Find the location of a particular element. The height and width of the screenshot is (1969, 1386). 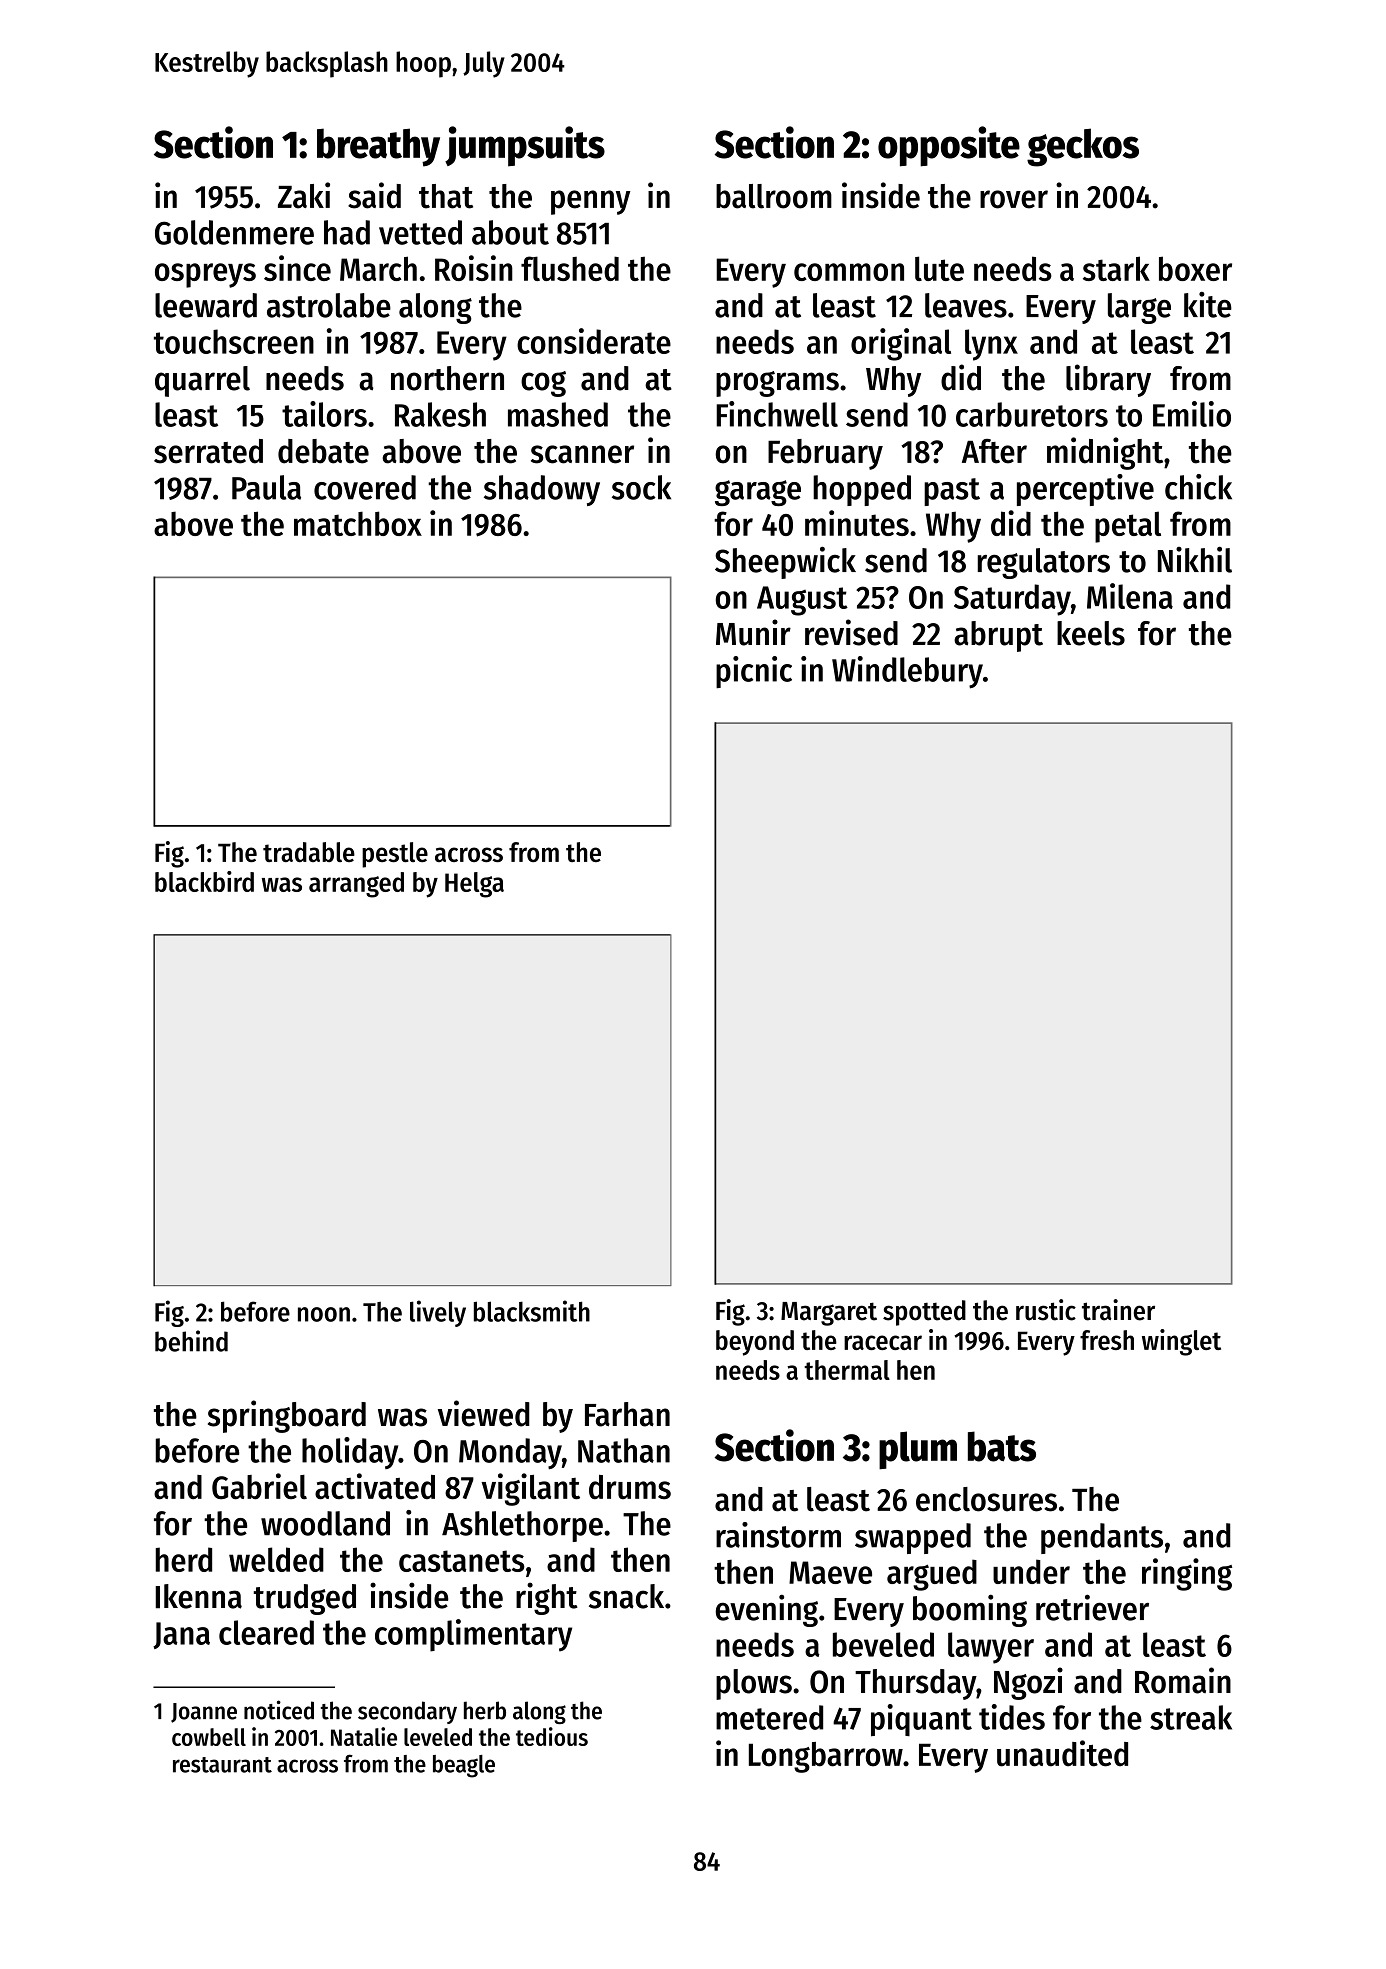

trainer is located at coordinates (1118, 1310).
